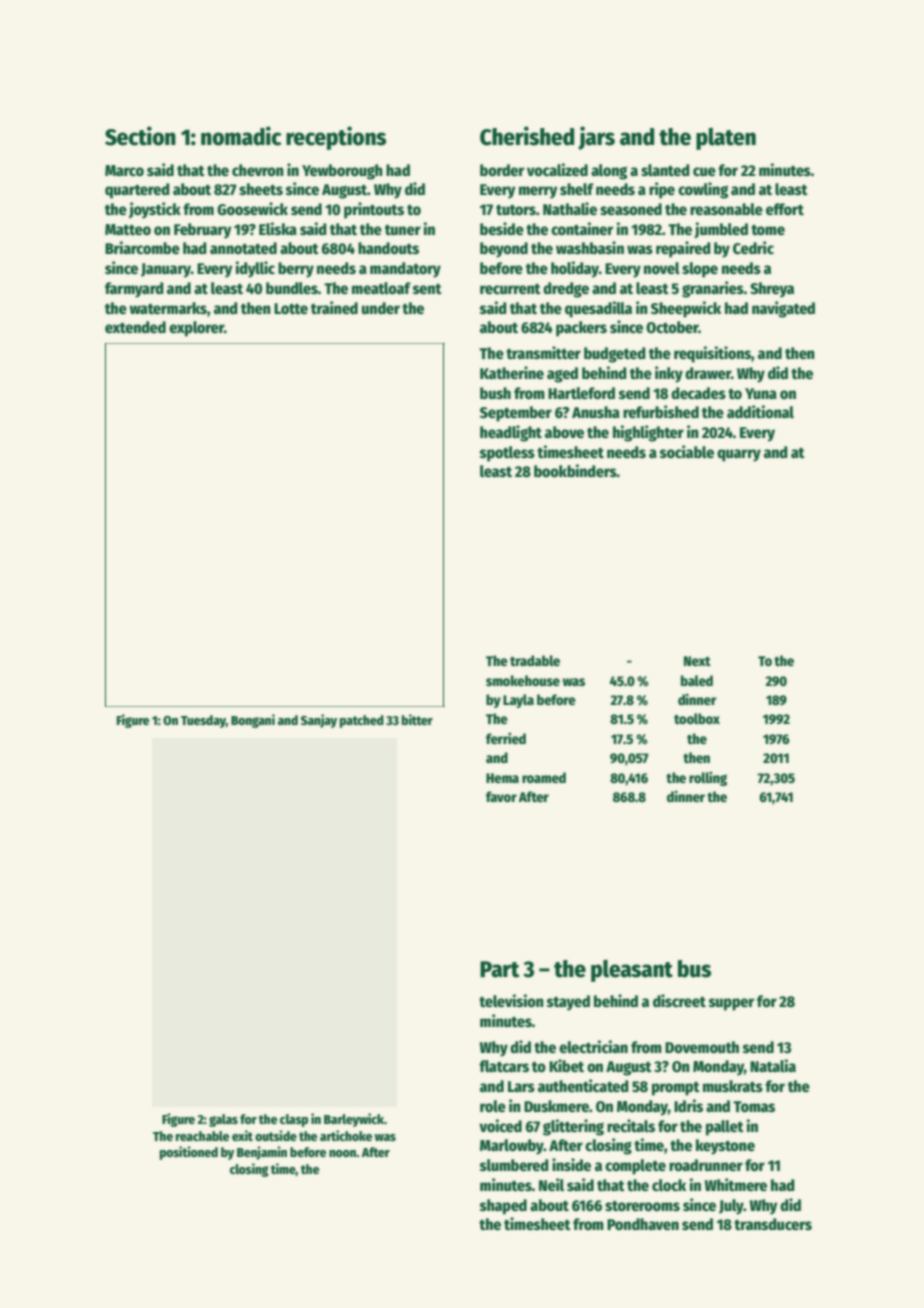  I want to click on favor, so click(501, 796).
